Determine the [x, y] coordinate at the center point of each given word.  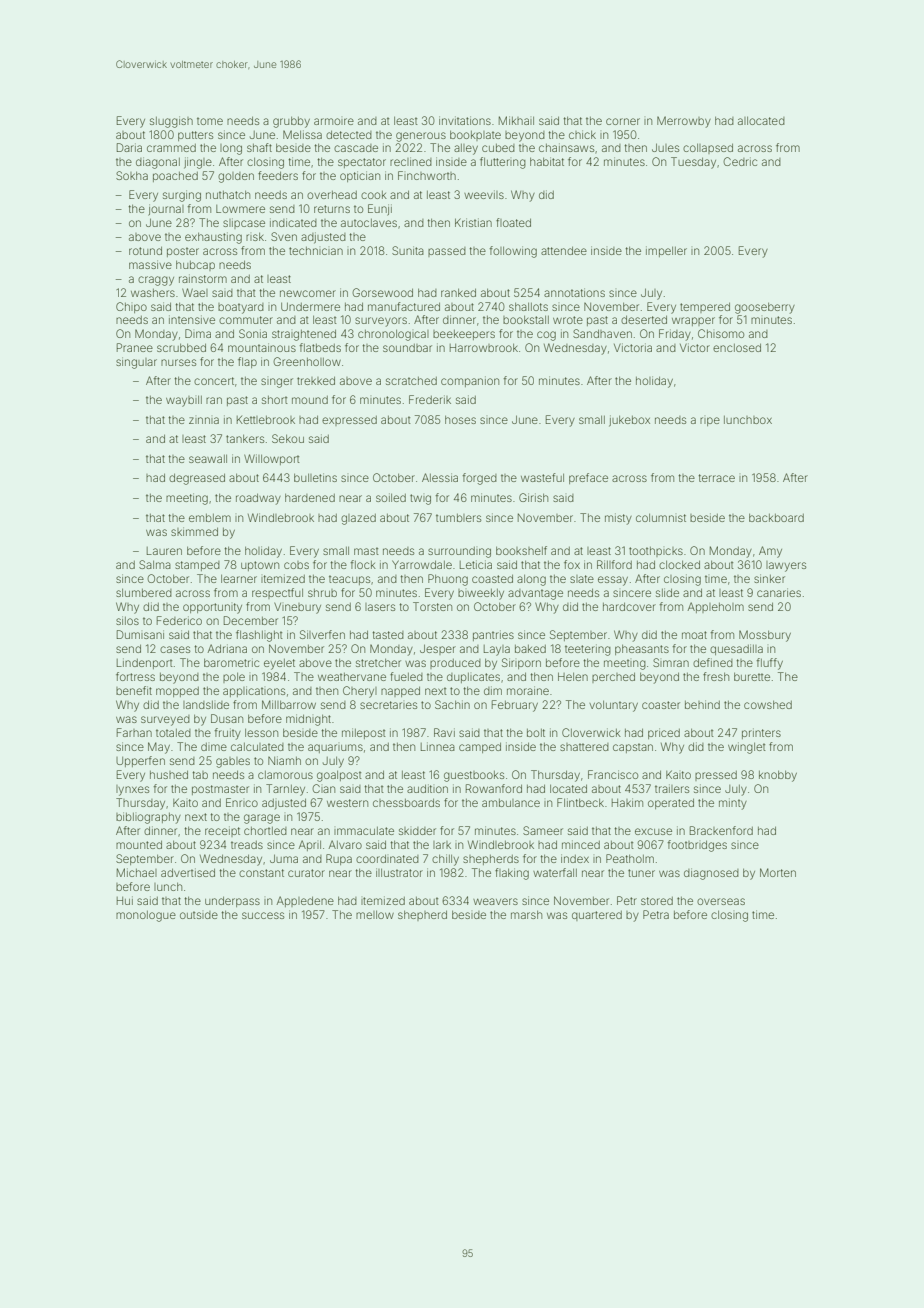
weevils [484, 194]
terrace [717, 478]
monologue [146, 916]
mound [310, 400]
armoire [334, 121]
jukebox [629, 421]
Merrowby [684, 122]
